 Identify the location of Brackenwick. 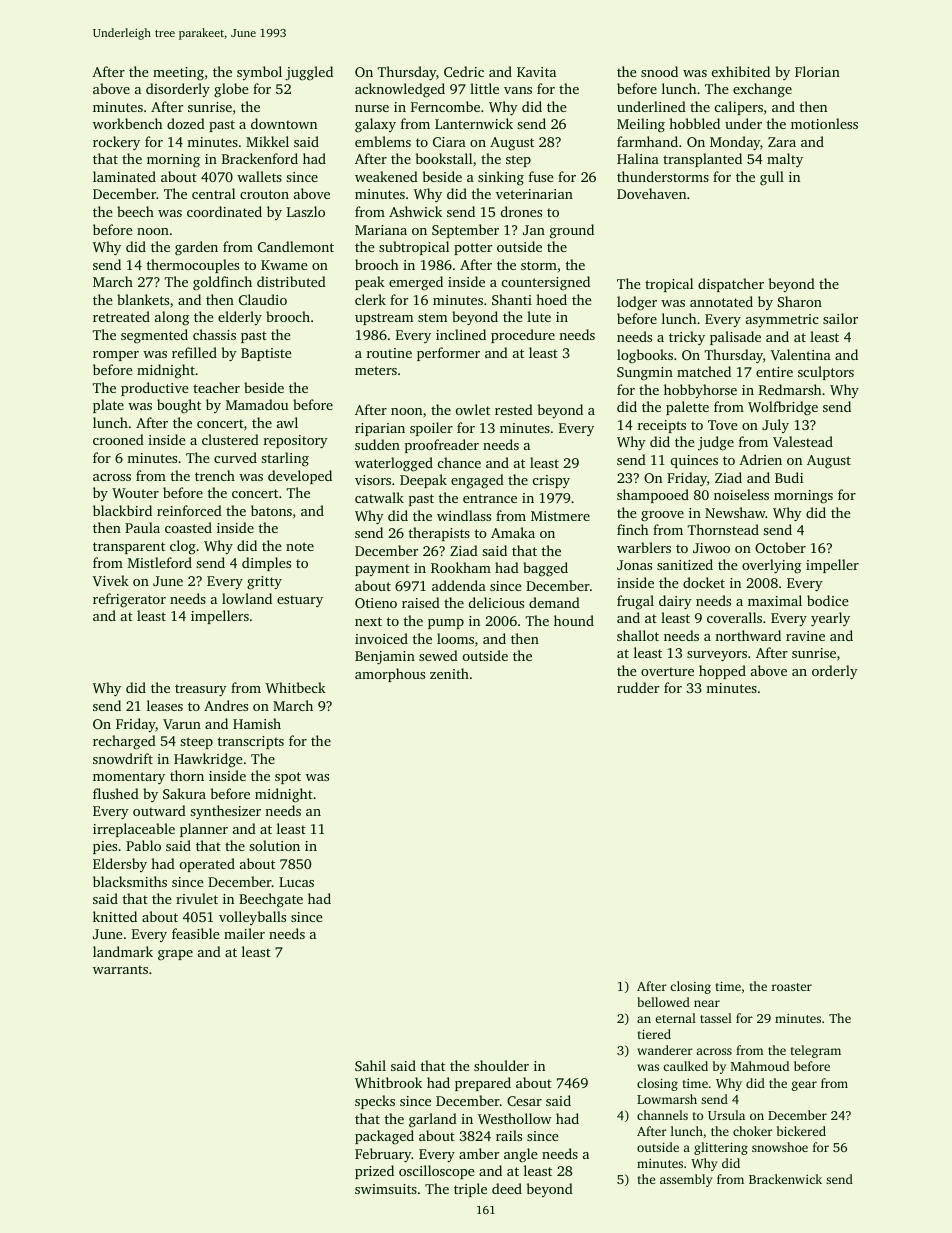
(785, 1179).
